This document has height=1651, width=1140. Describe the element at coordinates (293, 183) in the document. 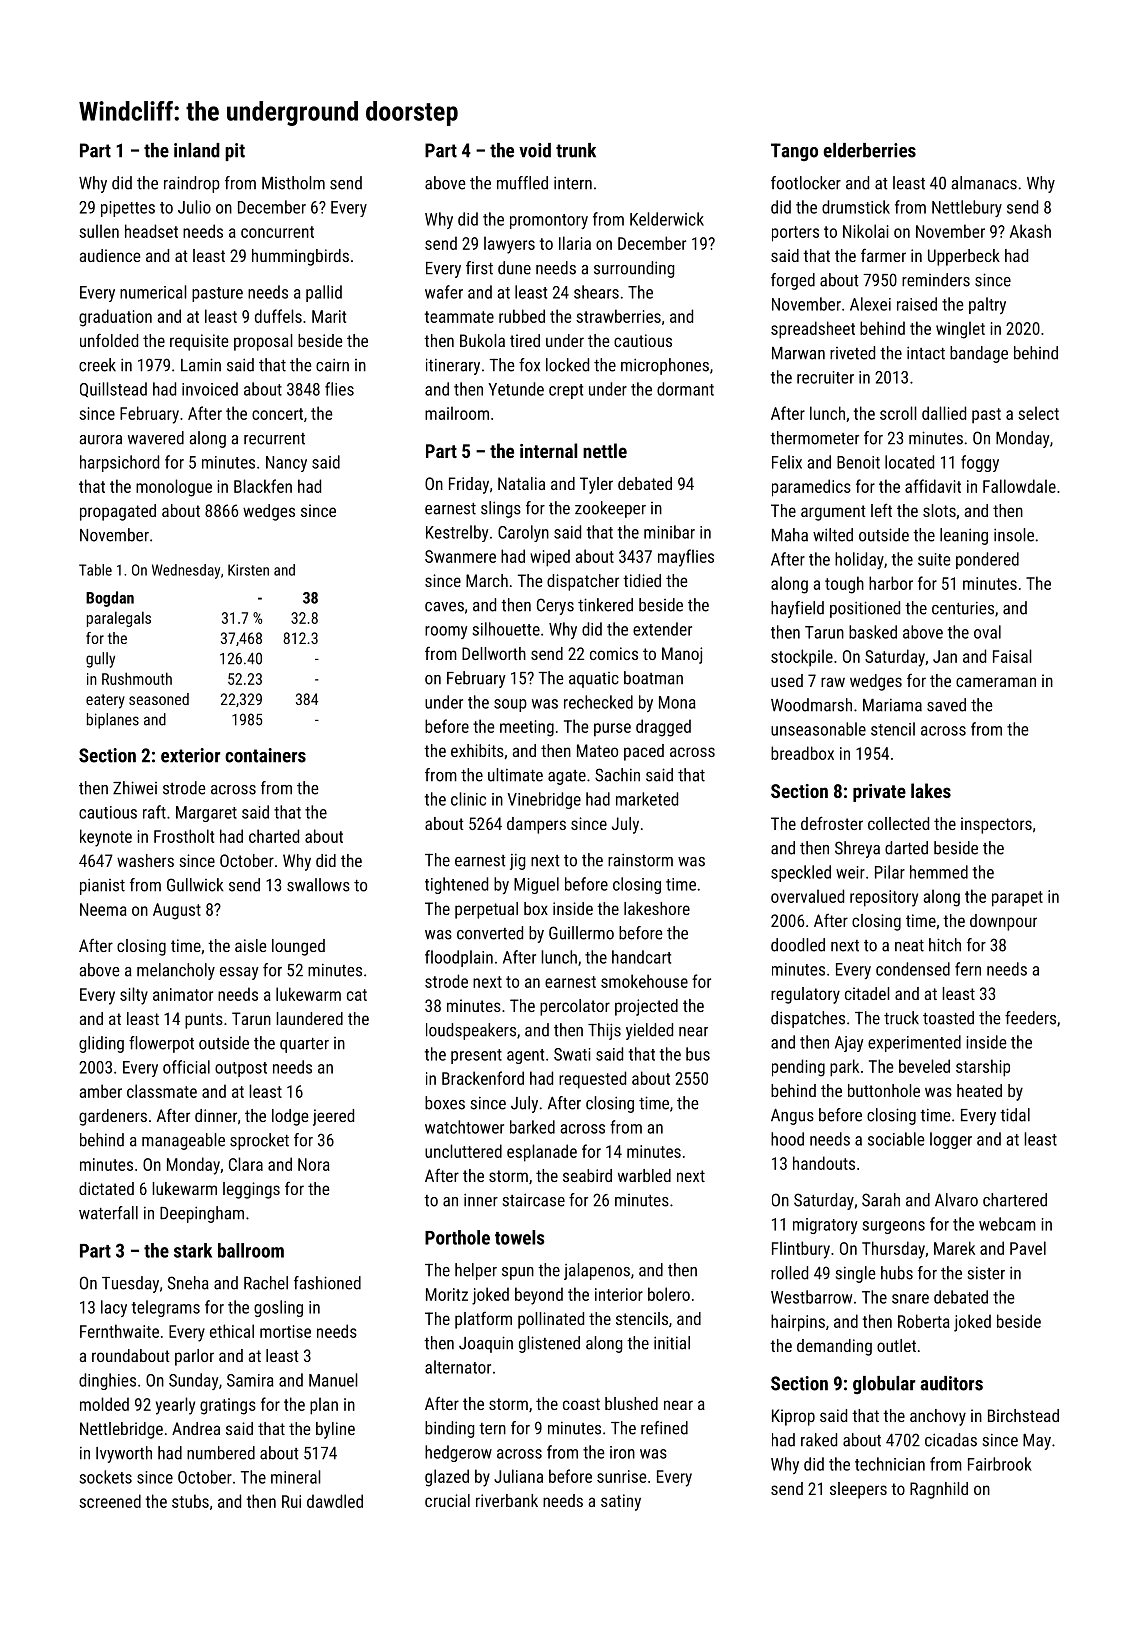

I see `Mistholm` at that location.
